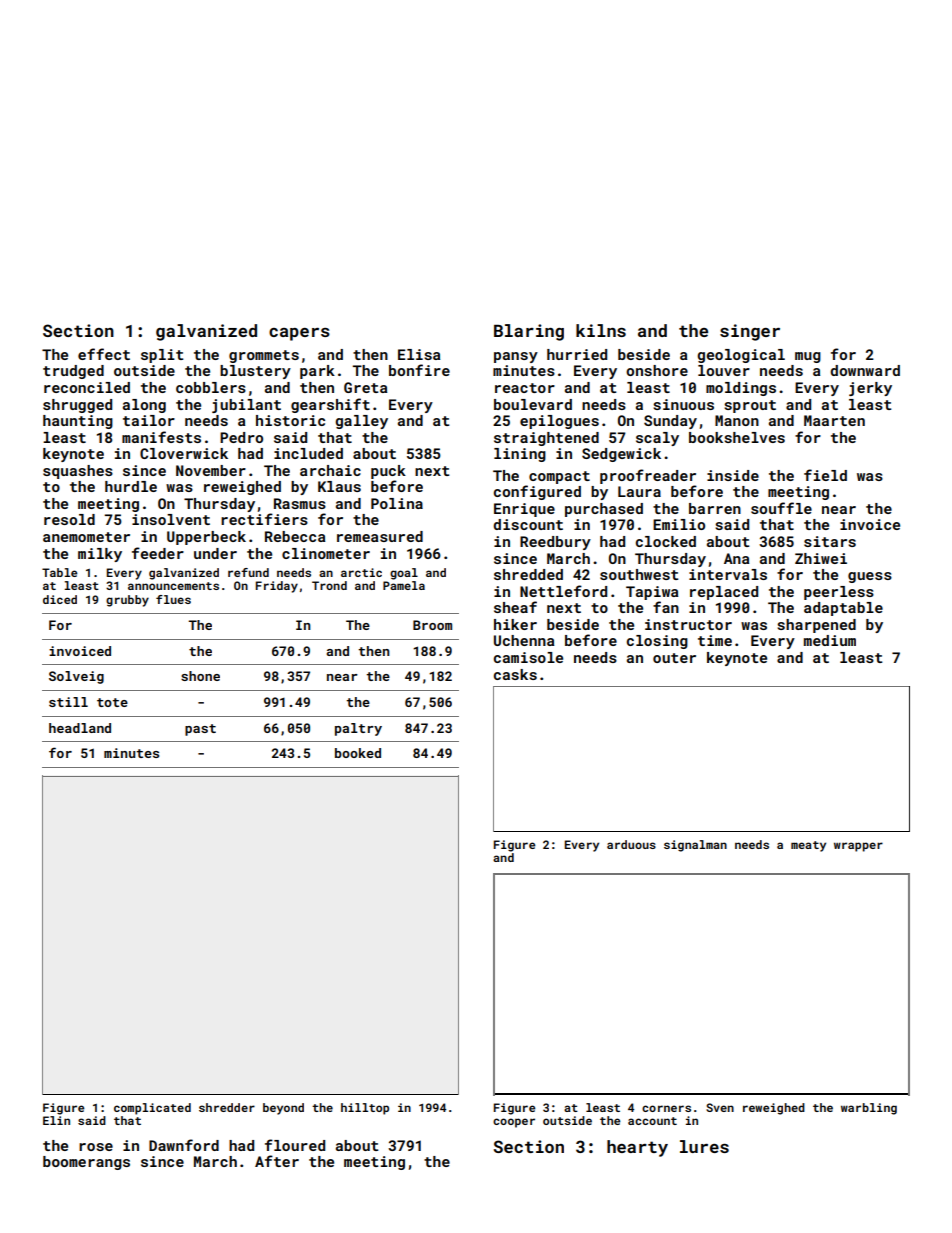 This screenshot has width=952, height=1233. What do you see at coordinates (200, 730) in the screenshot?
I see `past` at bounding box center [200, 730].
